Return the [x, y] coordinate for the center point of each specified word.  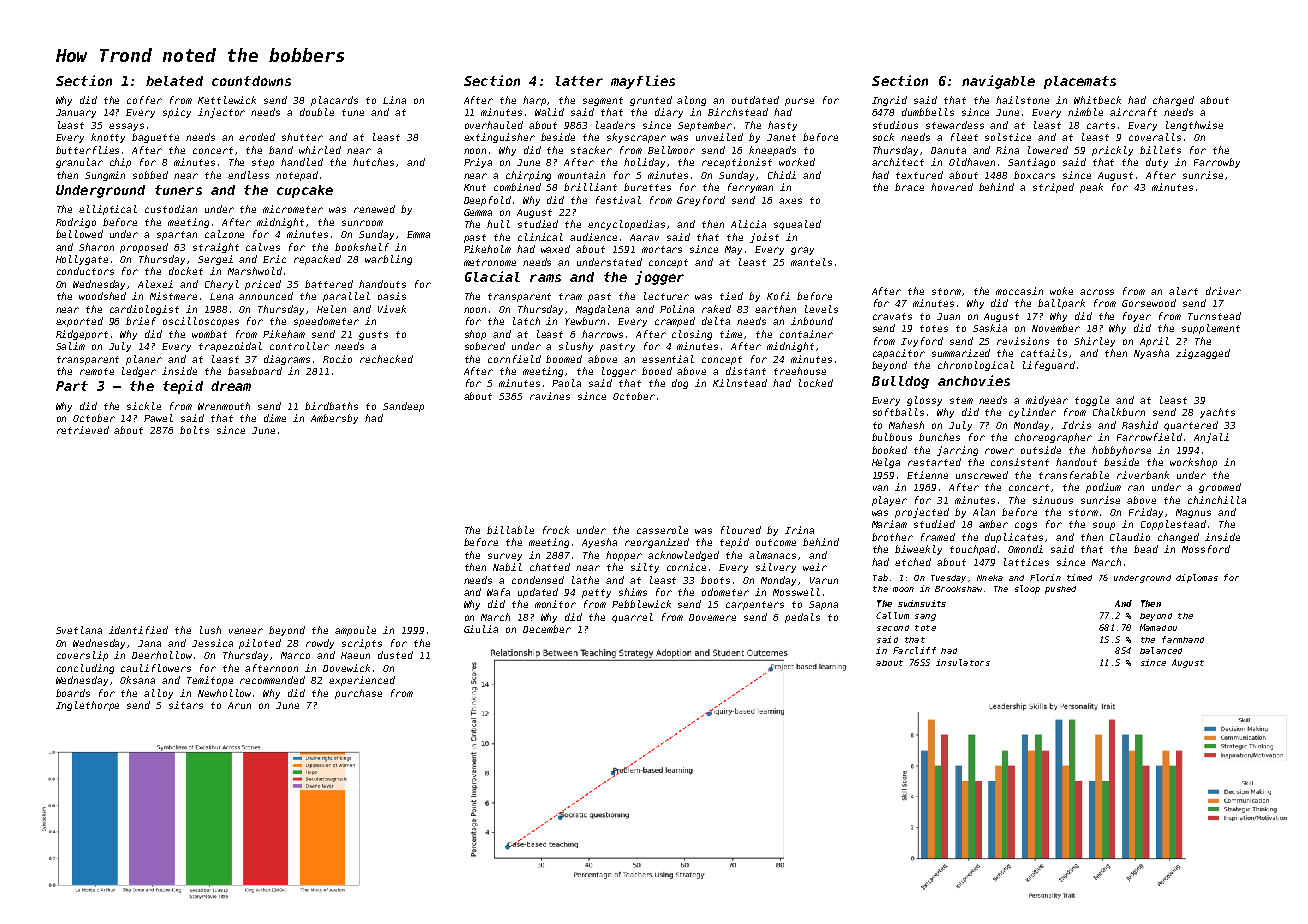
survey [505, 557]
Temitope [210, 681]
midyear [1047, 401]
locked [816, 383]
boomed [564, 359]
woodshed [102, 296]
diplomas [1197, 578]
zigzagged [1203, 354]
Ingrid [889, 101]
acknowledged [683, 556]
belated [174, 81]
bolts [194, 430]
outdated [755, 100]
